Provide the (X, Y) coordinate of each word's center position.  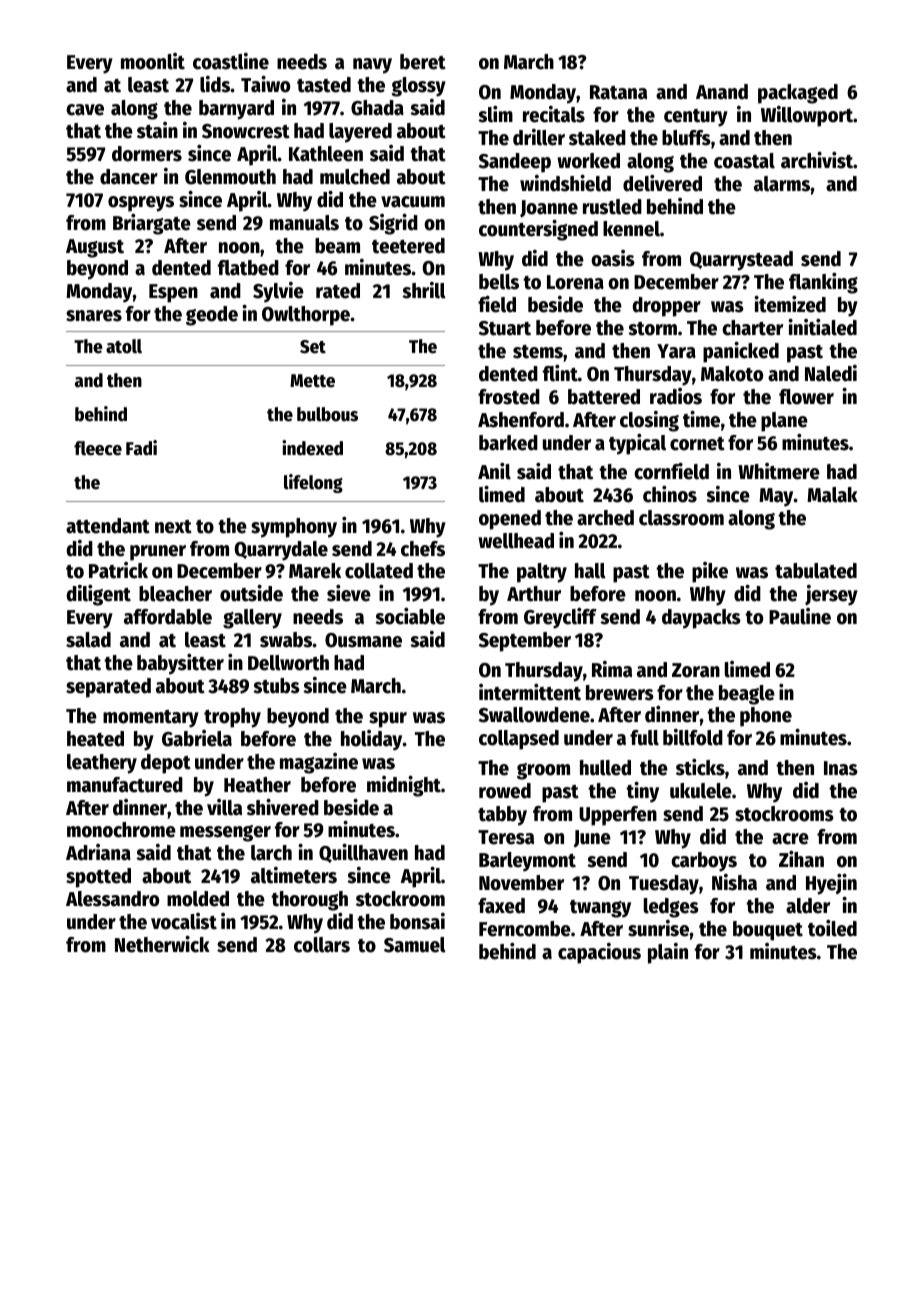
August (95, 248)
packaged (798, 94)
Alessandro (112, 899)
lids (215, 84)
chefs (423, 549)
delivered (662, 183)
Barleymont (527, 862)
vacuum (413, 202)
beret (423, 62)
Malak (832, 495)
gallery (252, 619)
